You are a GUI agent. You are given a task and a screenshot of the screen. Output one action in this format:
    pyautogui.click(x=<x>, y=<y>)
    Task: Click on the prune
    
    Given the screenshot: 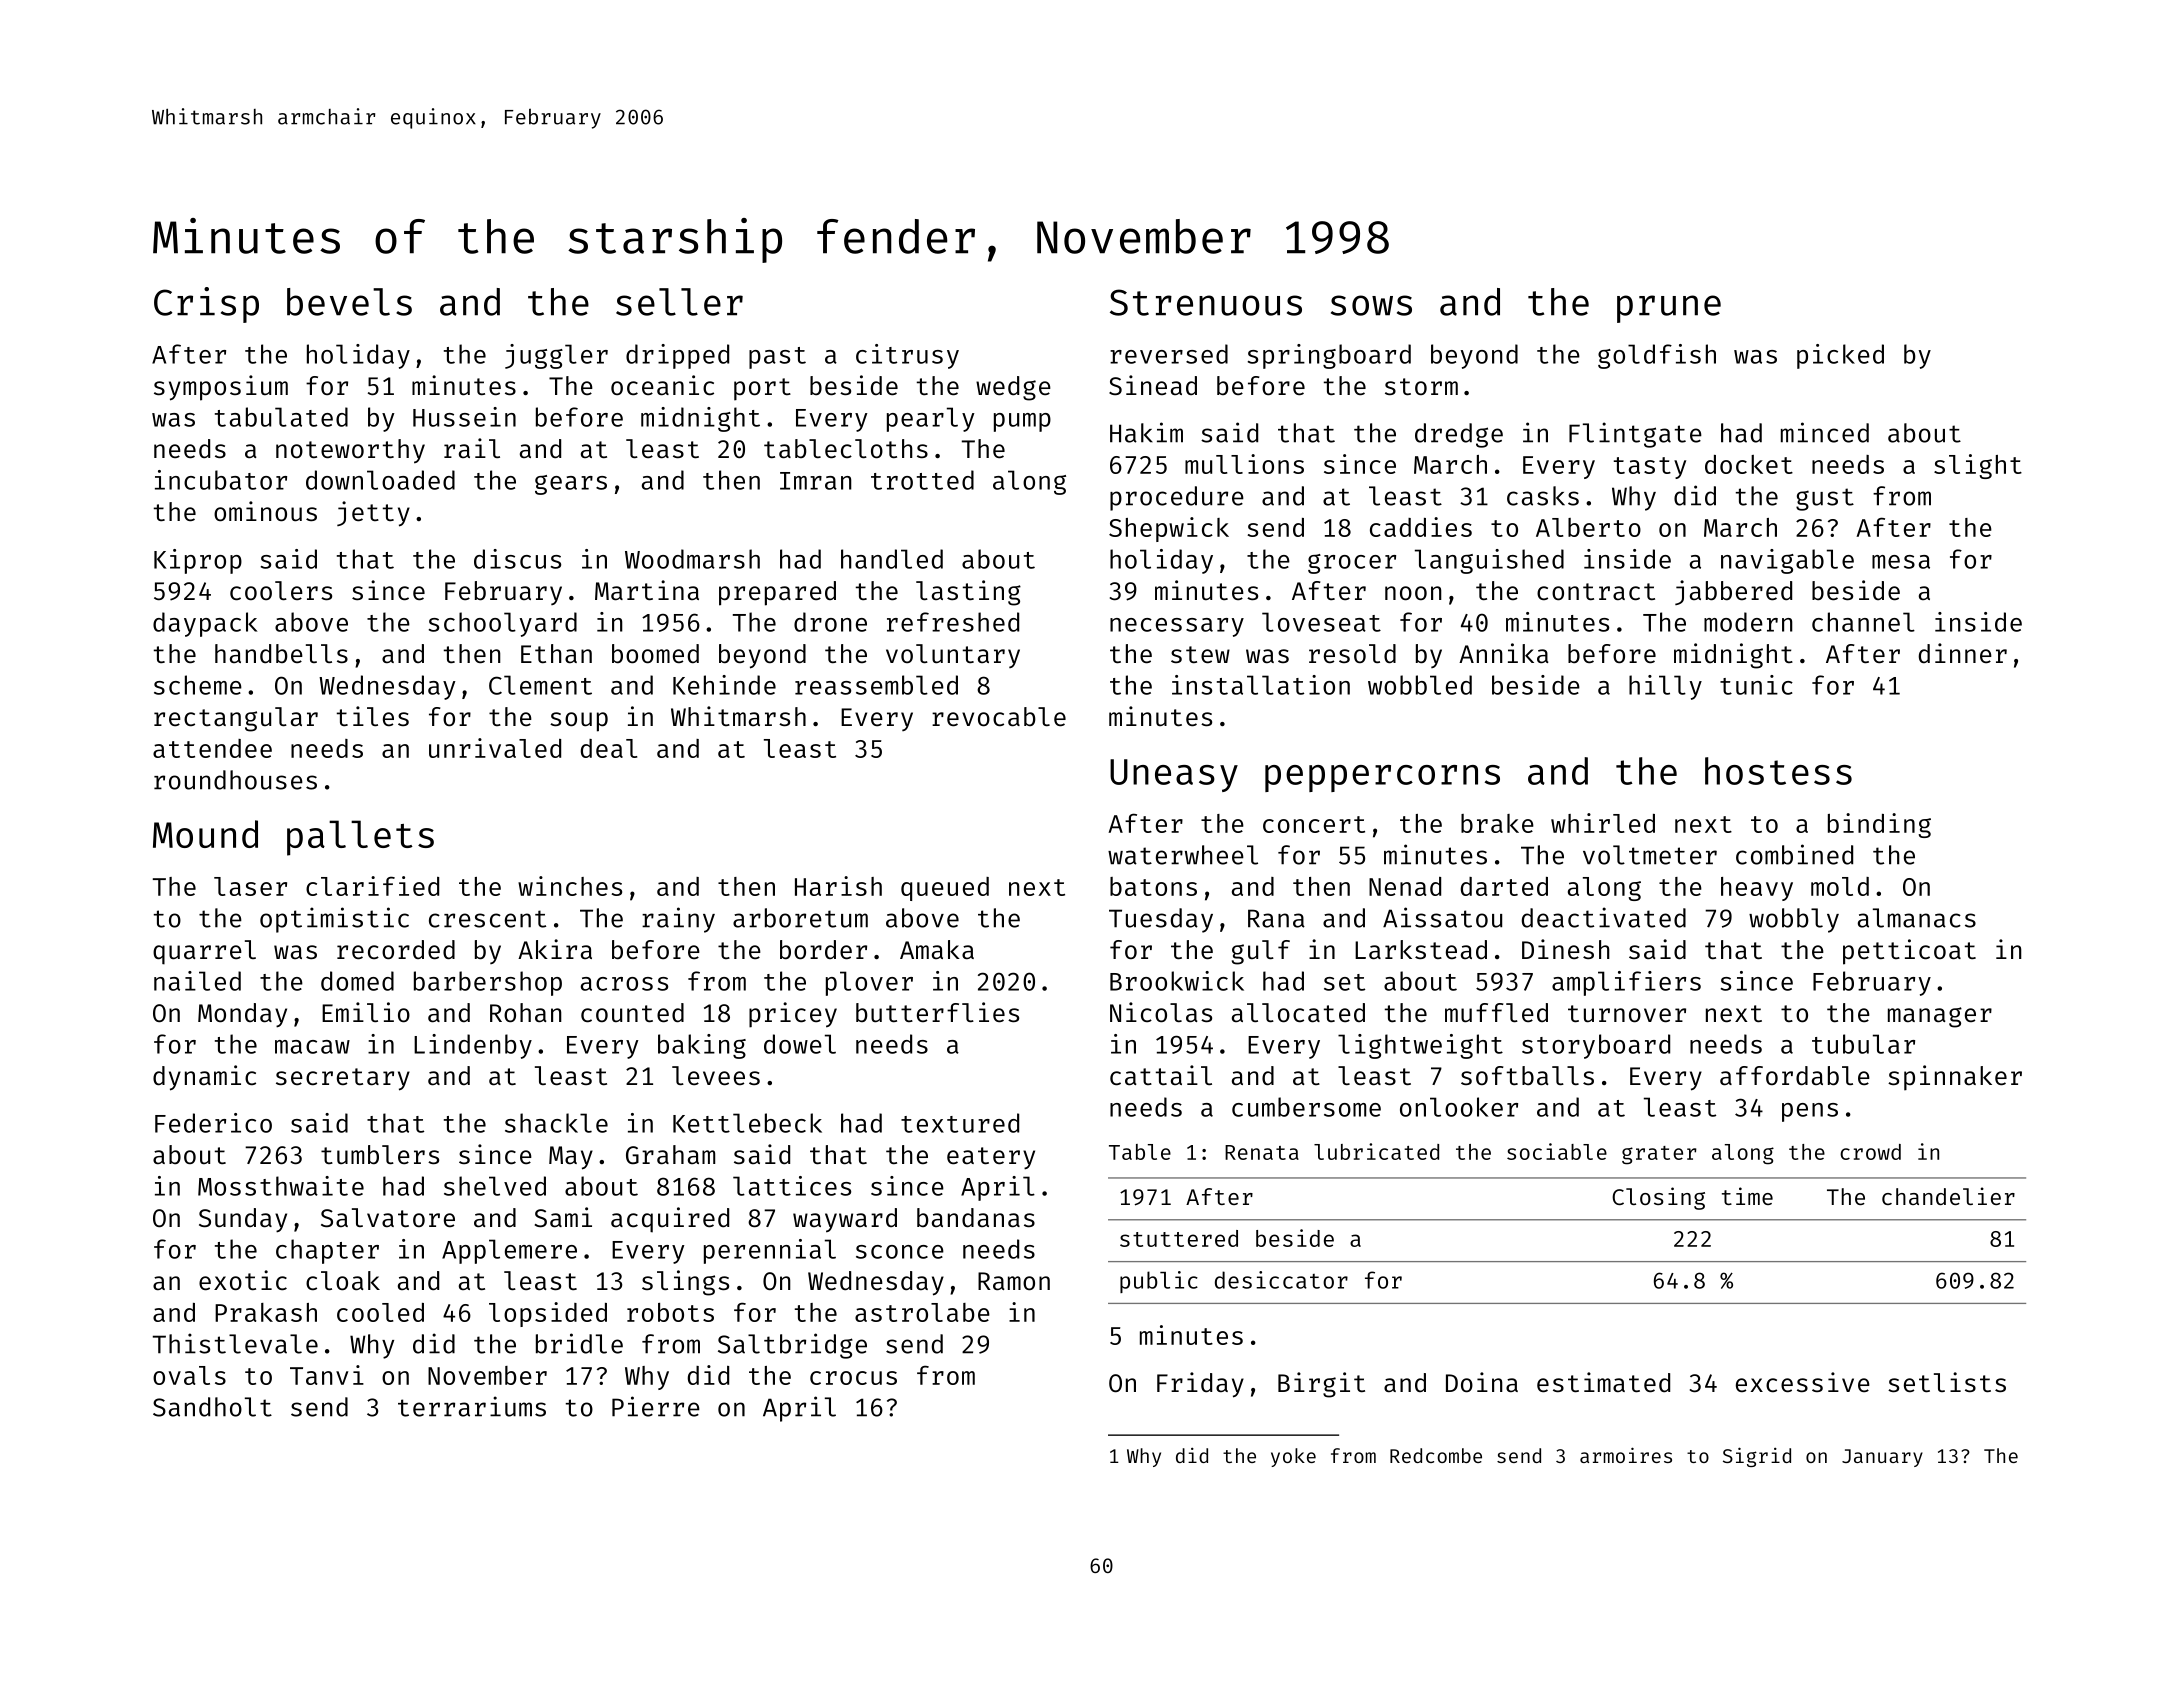 What is the action you would take?
    pyautogui.click(x=1669, y=309)
